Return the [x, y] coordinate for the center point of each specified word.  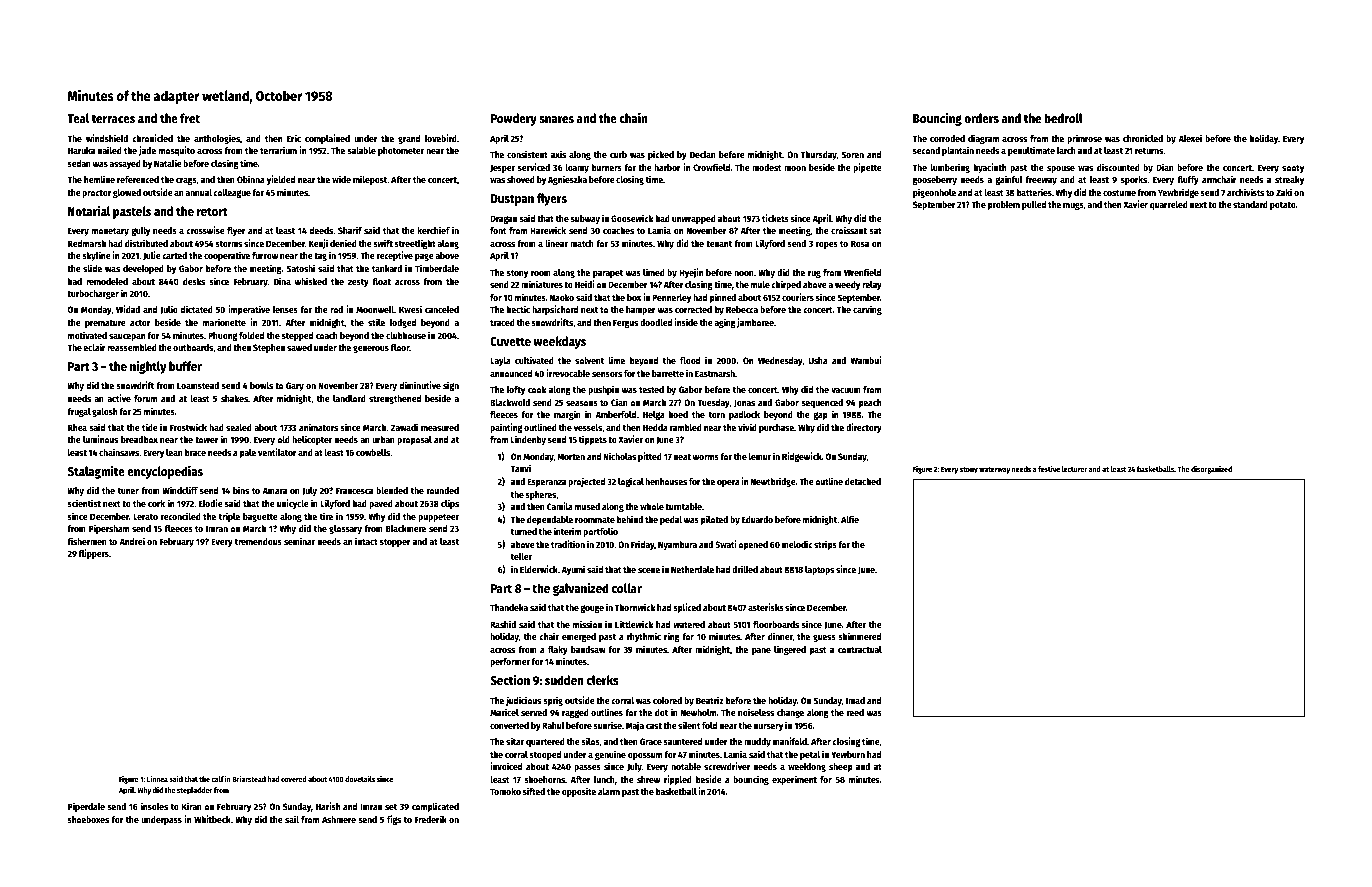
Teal [78, 118]
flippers [94, 554]
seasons [582, 403]
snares [556, 119]
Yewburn [848, 754]
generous [371, 349]
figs [394, 820]
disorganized [1211, 470]
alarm [609, 791]
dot [661, 712]
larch [1066, 150]
